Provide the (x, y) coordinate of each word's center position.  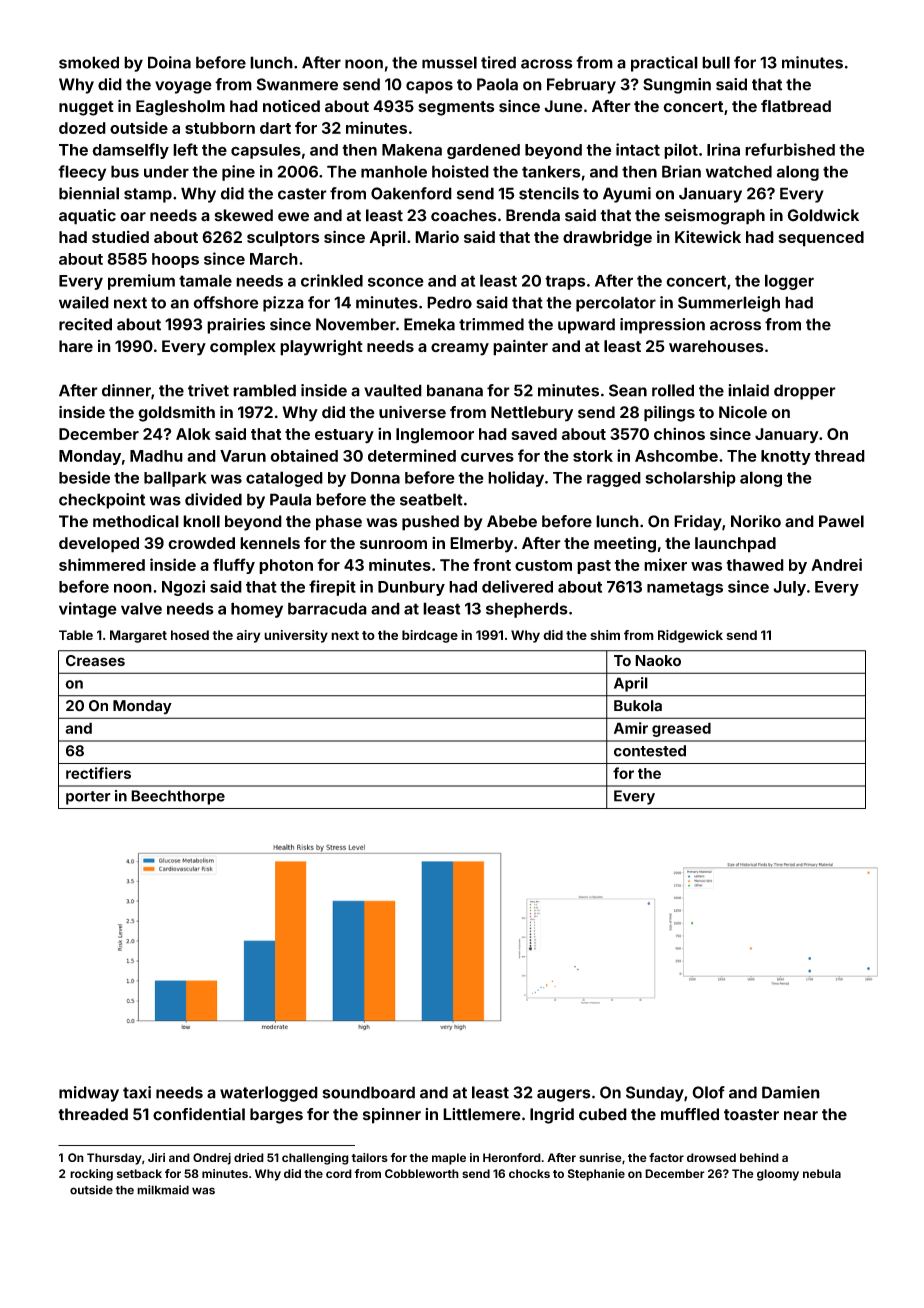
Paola (497, 84)
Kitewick (708, 236)
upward (586, 326)
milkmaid (163, 1190)
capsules (266, 151)
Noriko (756, 521)
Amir (631, 728)
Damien (791, 1092)
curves (487, 457)
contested (650, 751)
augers (564, 1095)
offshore (226, 302)
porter (88, 798)
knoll (201, 521)
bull (716, 62)
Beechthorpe (178, 797)
